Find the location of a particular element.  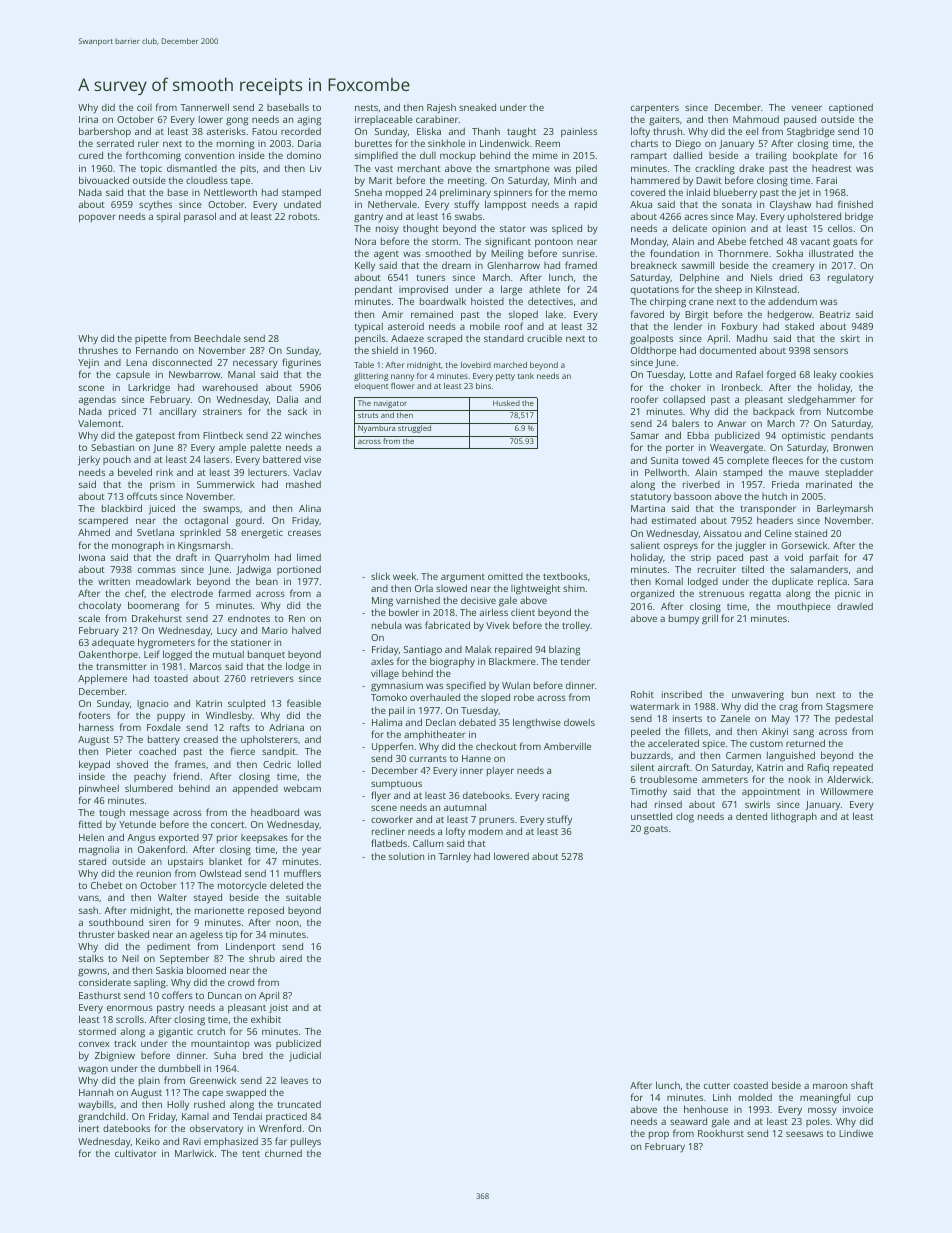

churned is located at coordinates (283, 1153).
